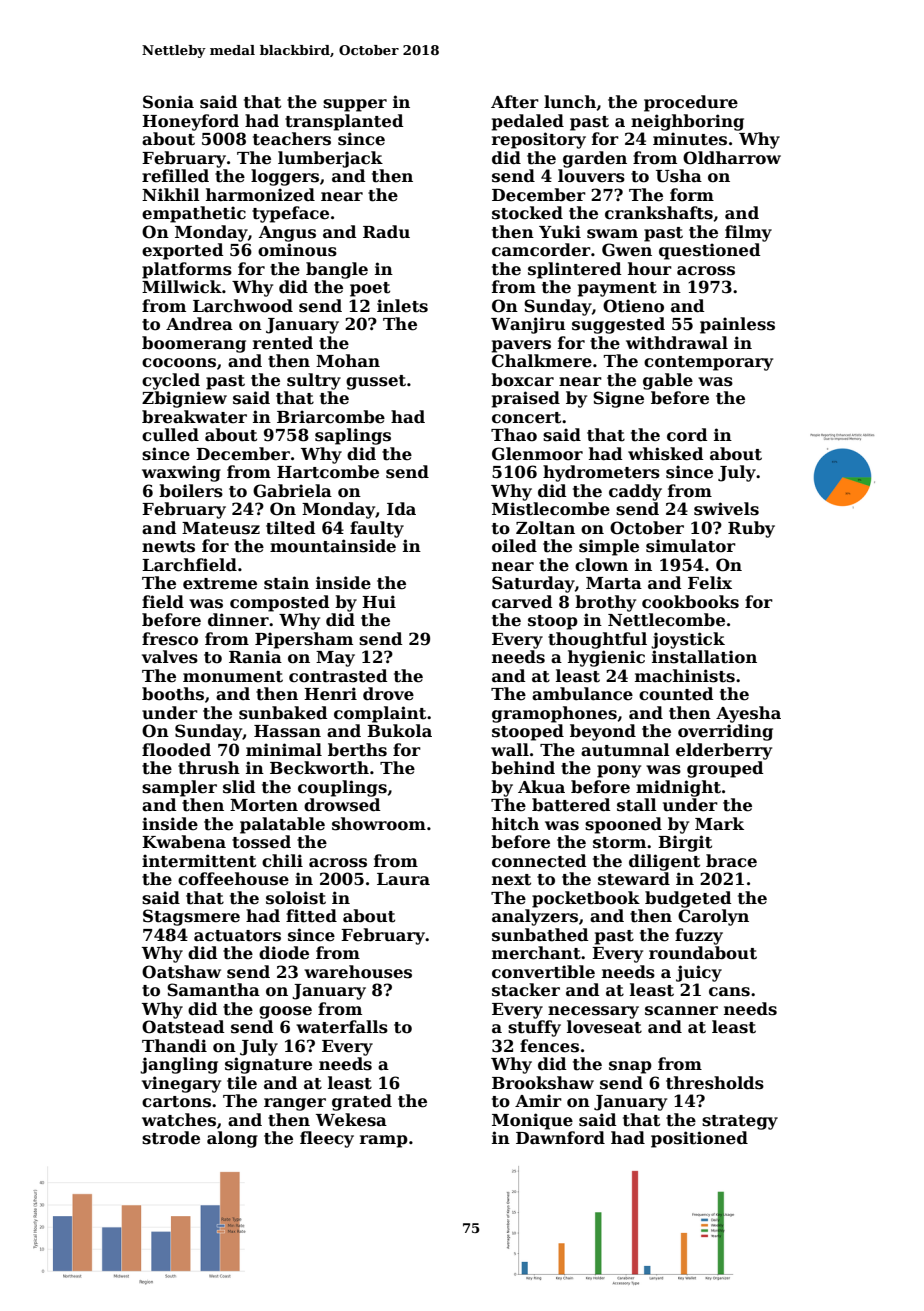  I want to click on sunbaked, so click(283, 713).
